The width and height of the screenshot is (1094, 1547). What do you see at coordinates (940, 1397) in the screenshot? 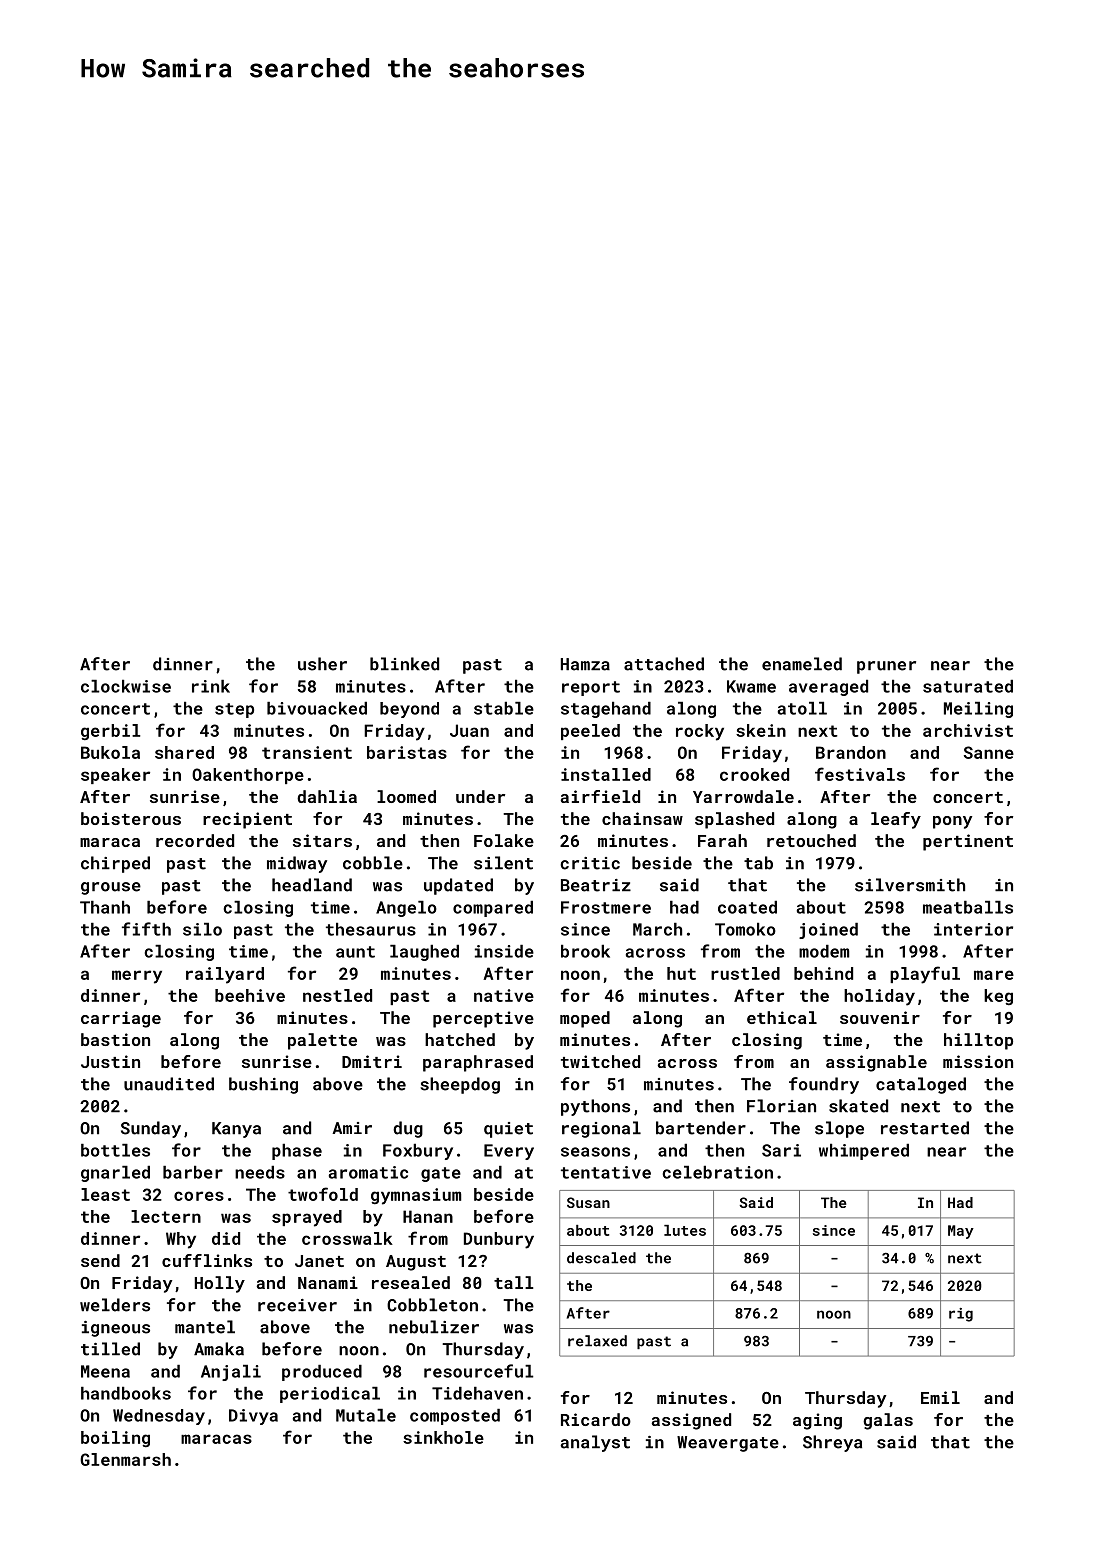
I see `Emil` at bounding box center [940, 1397].
